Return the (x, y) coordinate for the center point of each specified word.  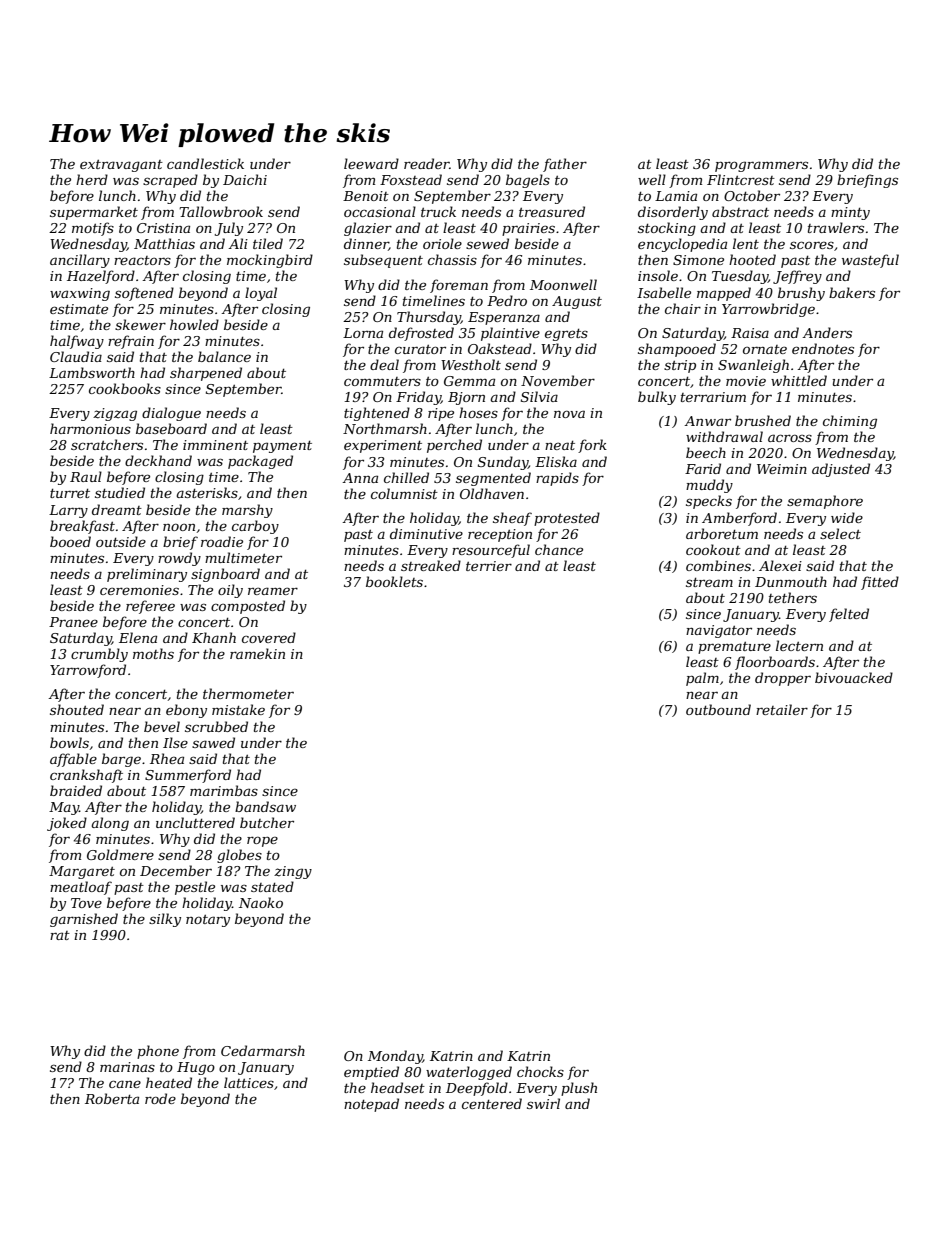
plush (579, 1089)
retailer (782, 709)
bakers (852, 292)
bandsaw (265, 806)
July (229, 229)
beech (706, 452)
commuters (382, 381)
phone (158, 1052)
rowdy (179, 559)
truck (438, 211)
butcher (267, 822)
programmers (761, 166)
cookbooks (125, 388)
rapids (557, 479)
